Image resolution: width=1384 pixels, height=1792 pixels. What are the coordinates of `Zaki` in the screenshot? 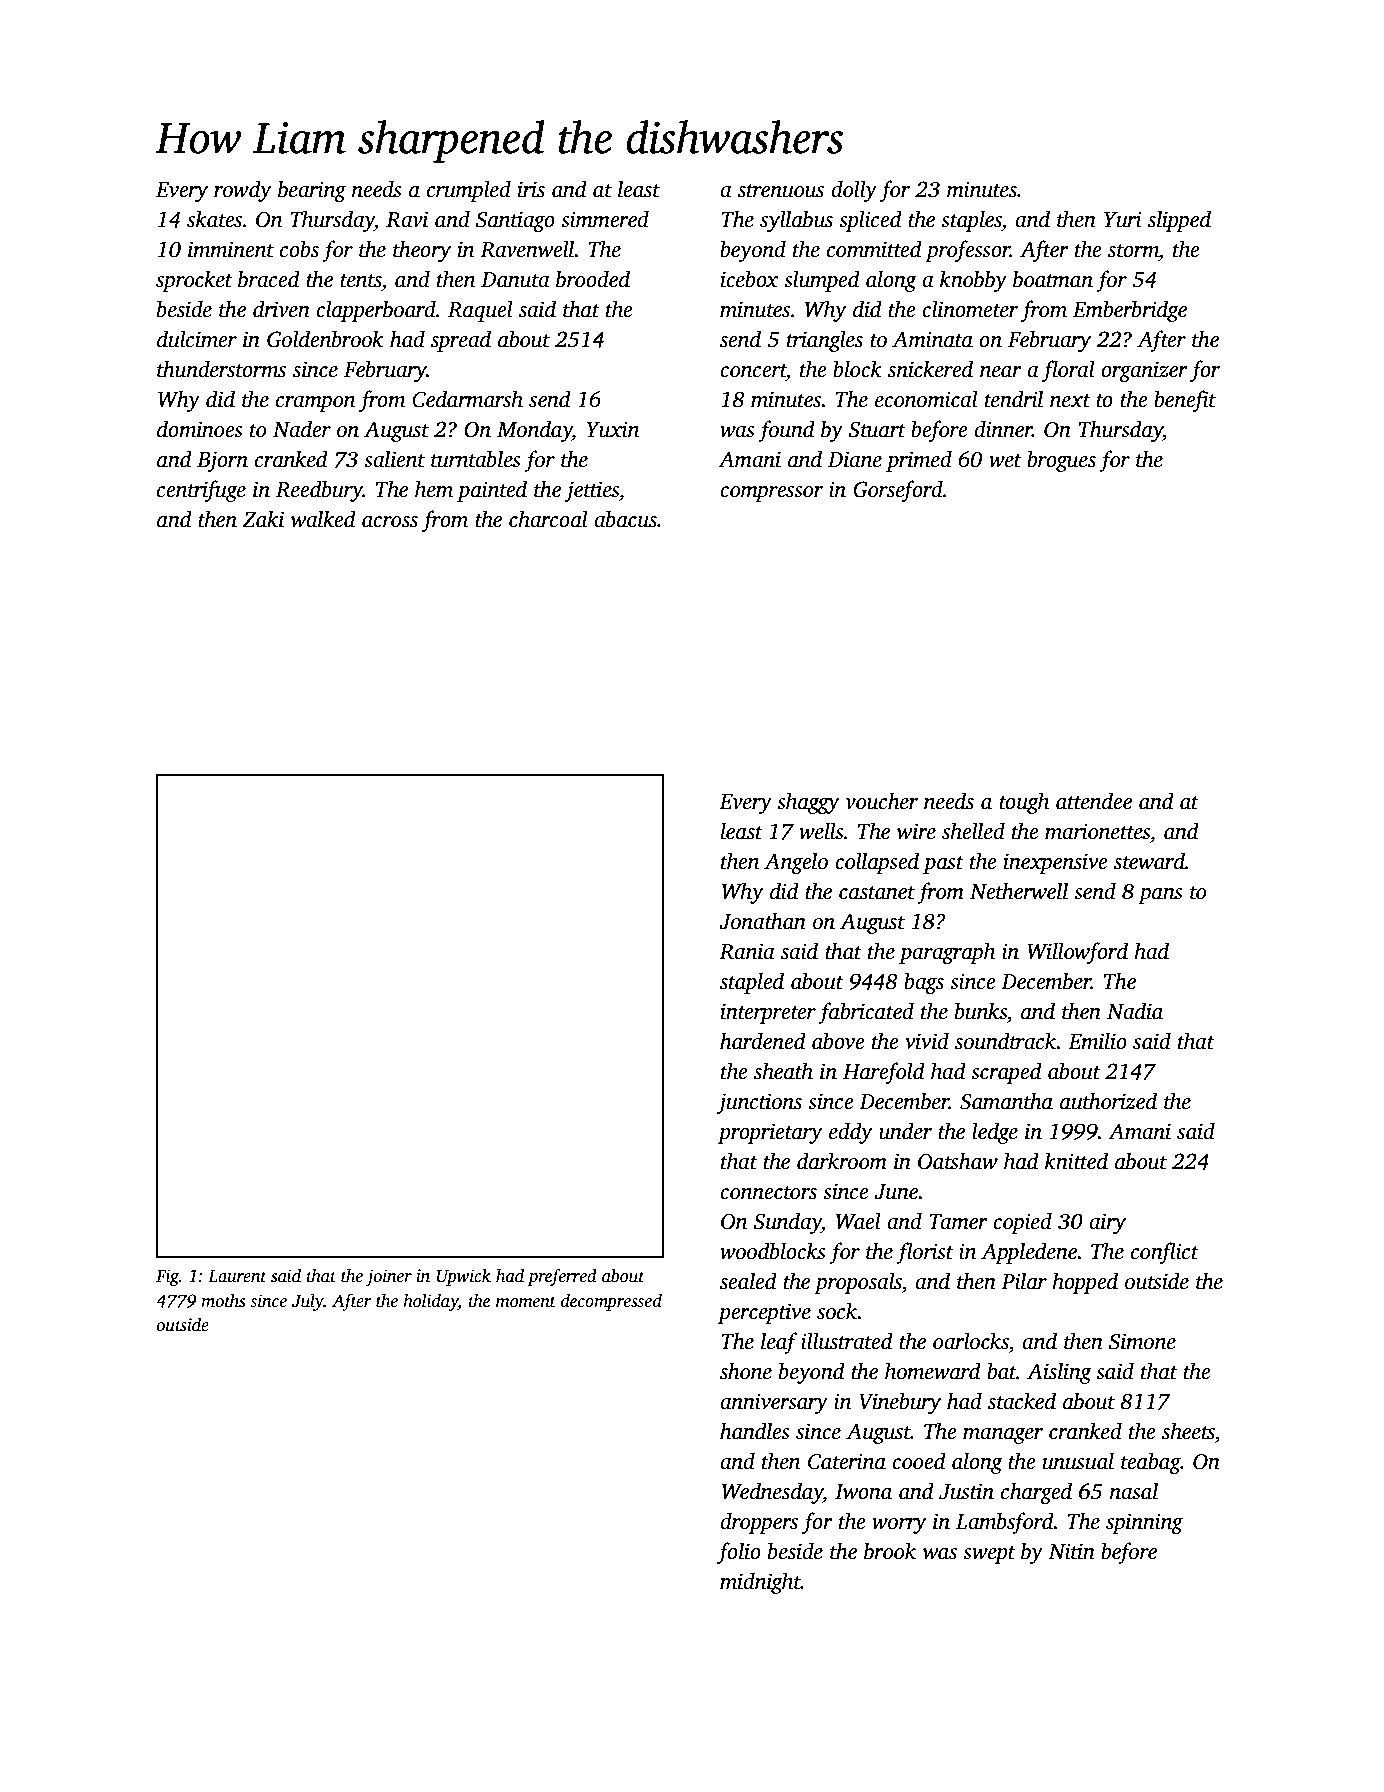 It's located at (263, 519).
